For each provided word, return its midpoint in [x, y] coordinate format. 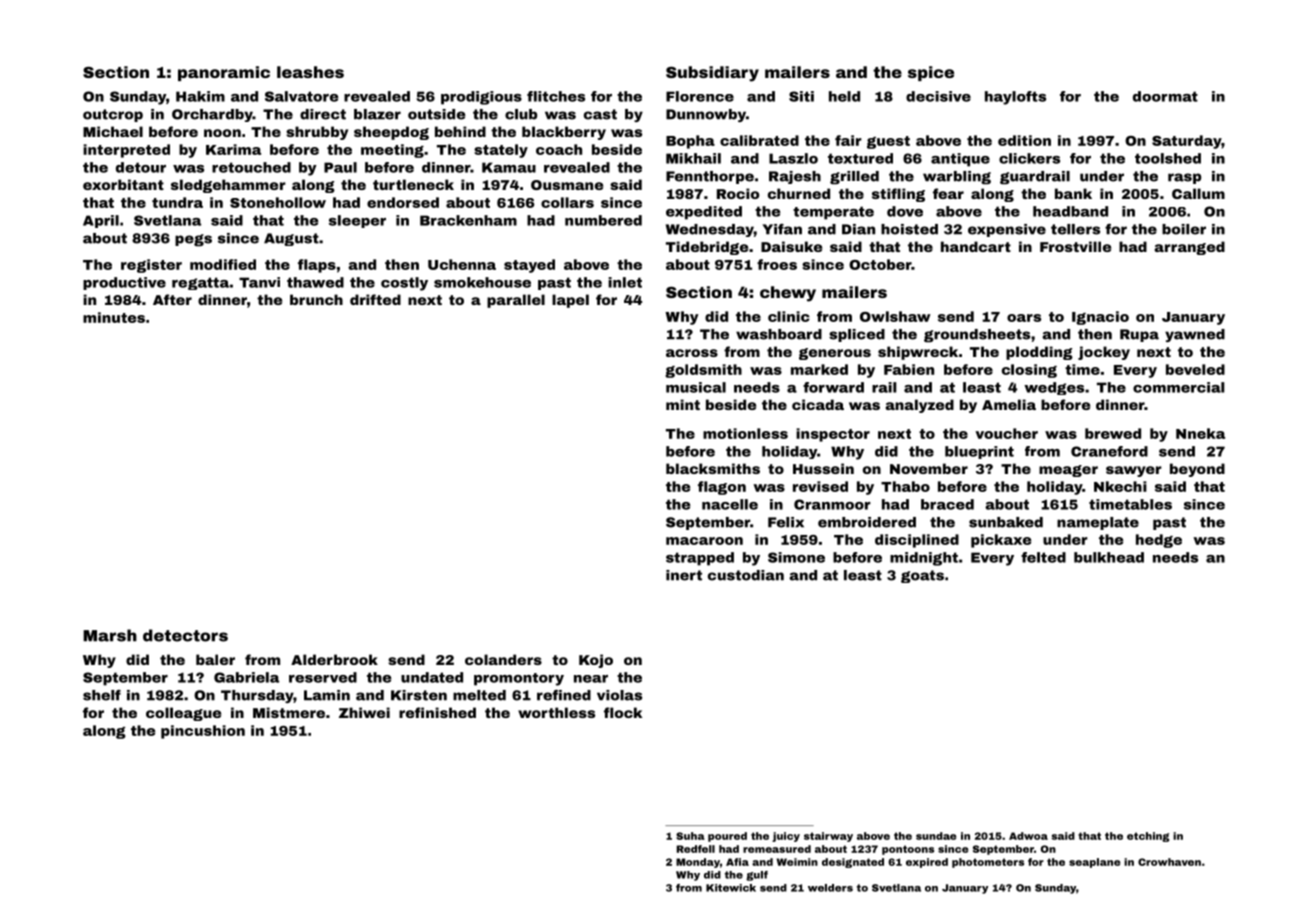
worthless [556, 712]
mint [683, 404]
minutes [114, 317]
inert [684, 575]
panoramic [224, 73]
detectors [185, 635]
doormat [1165, 96]
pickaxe [1001, 541]
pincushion [203, 732]
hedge [1159, 541]
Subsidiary [712, 74]
